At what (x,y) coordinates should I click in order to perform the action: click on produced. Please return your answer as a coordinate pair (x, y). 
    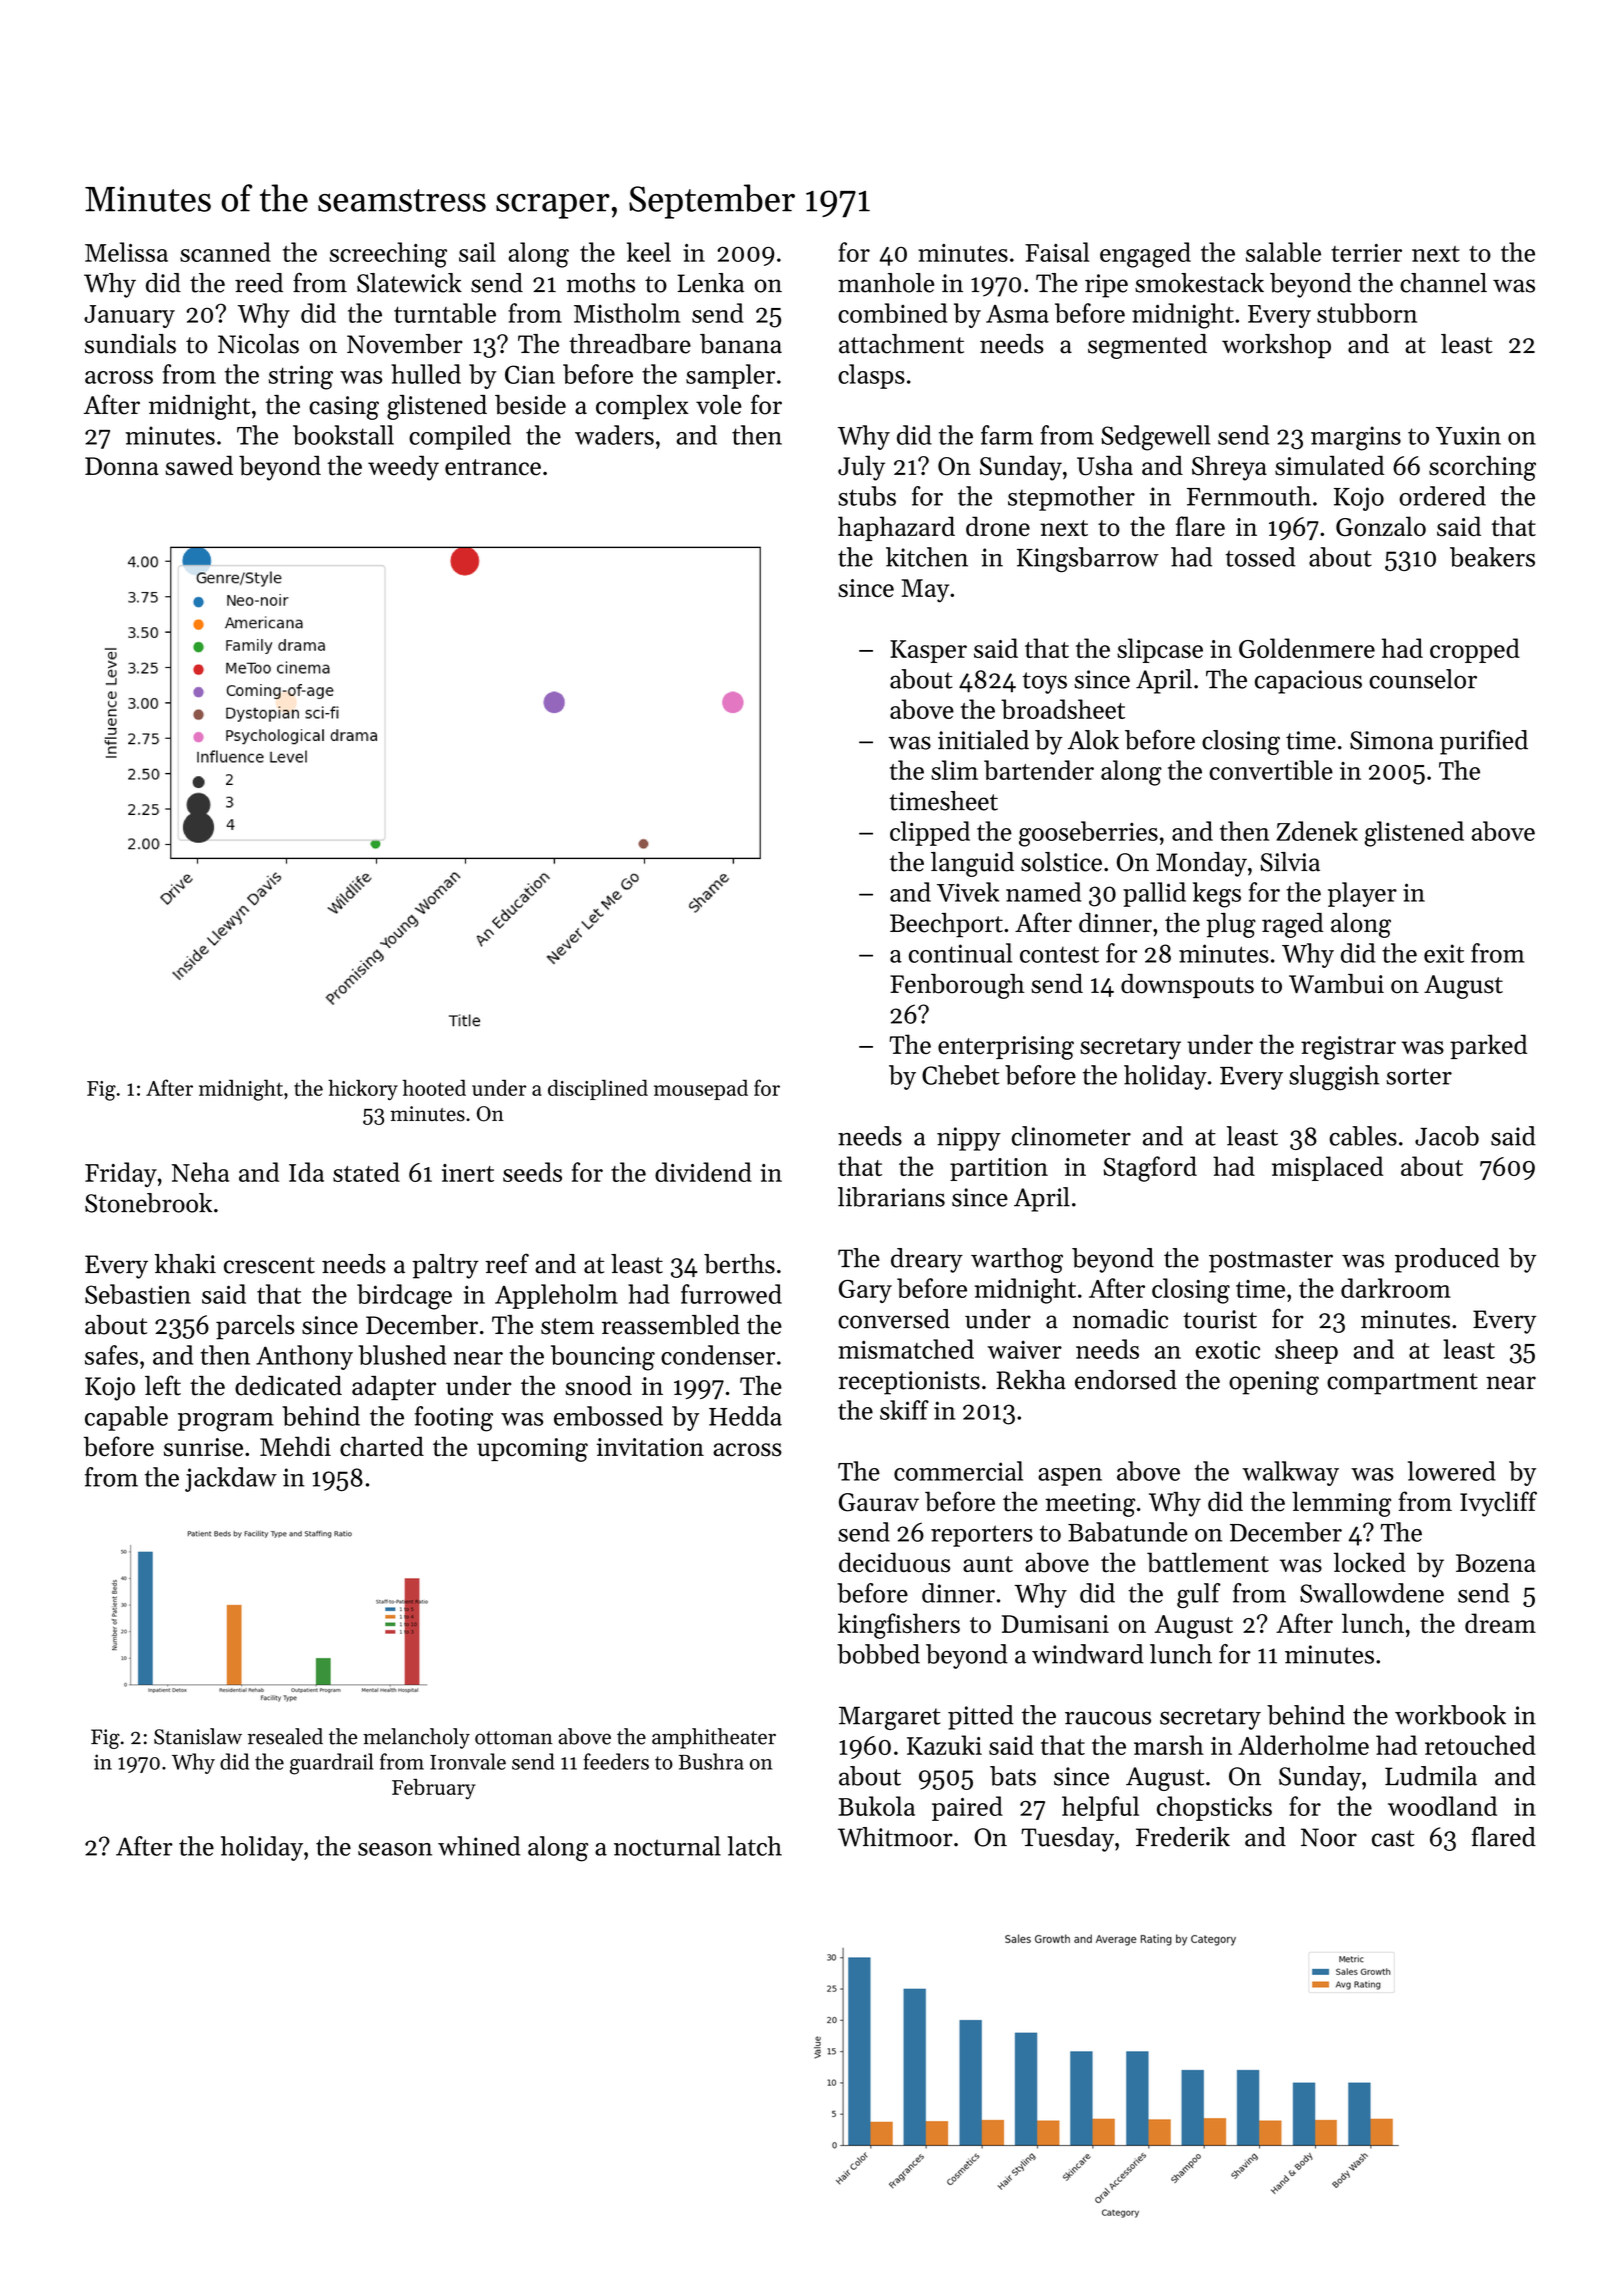
    Looking at the image, I should click on (1447, 1260).
